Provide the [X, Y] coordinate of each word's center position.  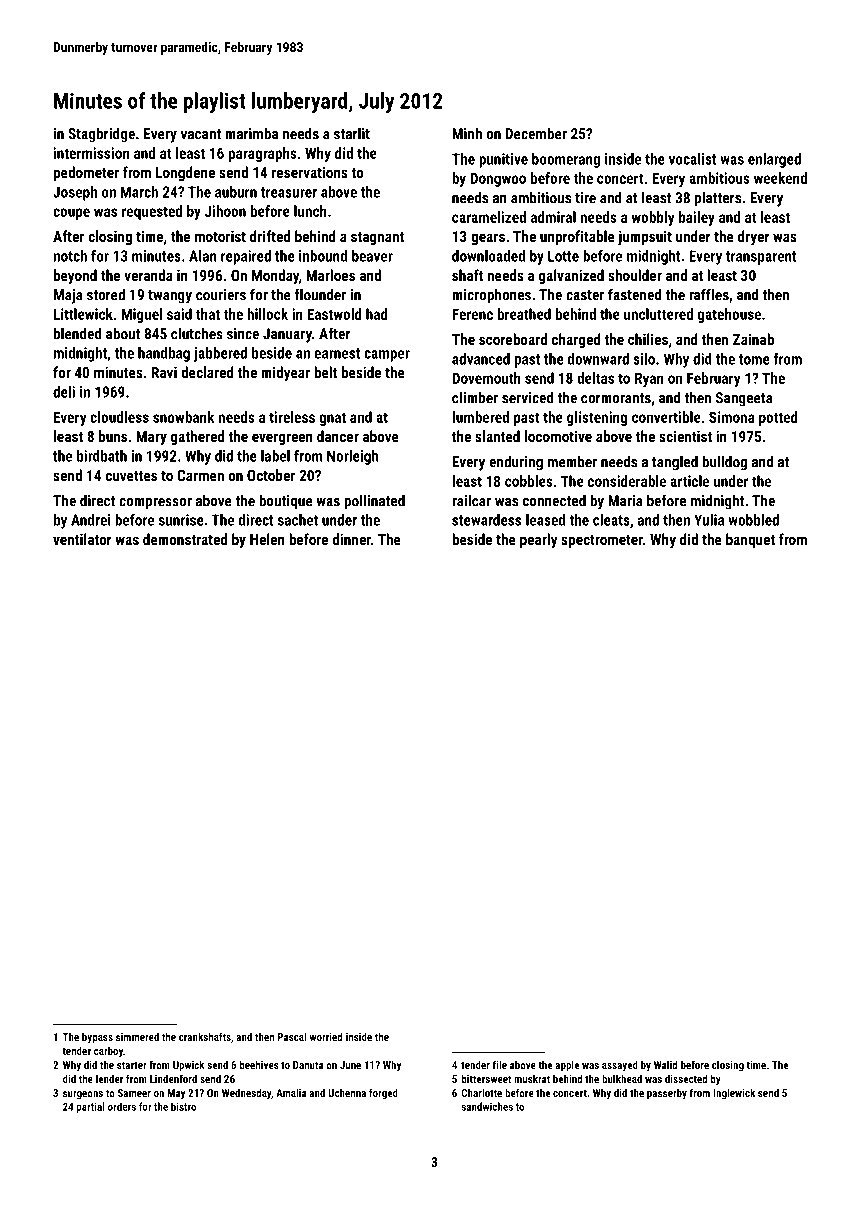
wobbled [753, 520]
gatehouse [729, 315]
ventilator [82, 539]
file [499, 1064]
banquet [750, 540]
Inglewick [734, 1094]
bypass [97, 1038]
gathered [197, 437]
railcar [471, 500]
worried [326, 1036]
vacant [201, 134]
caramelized [489, 217]
